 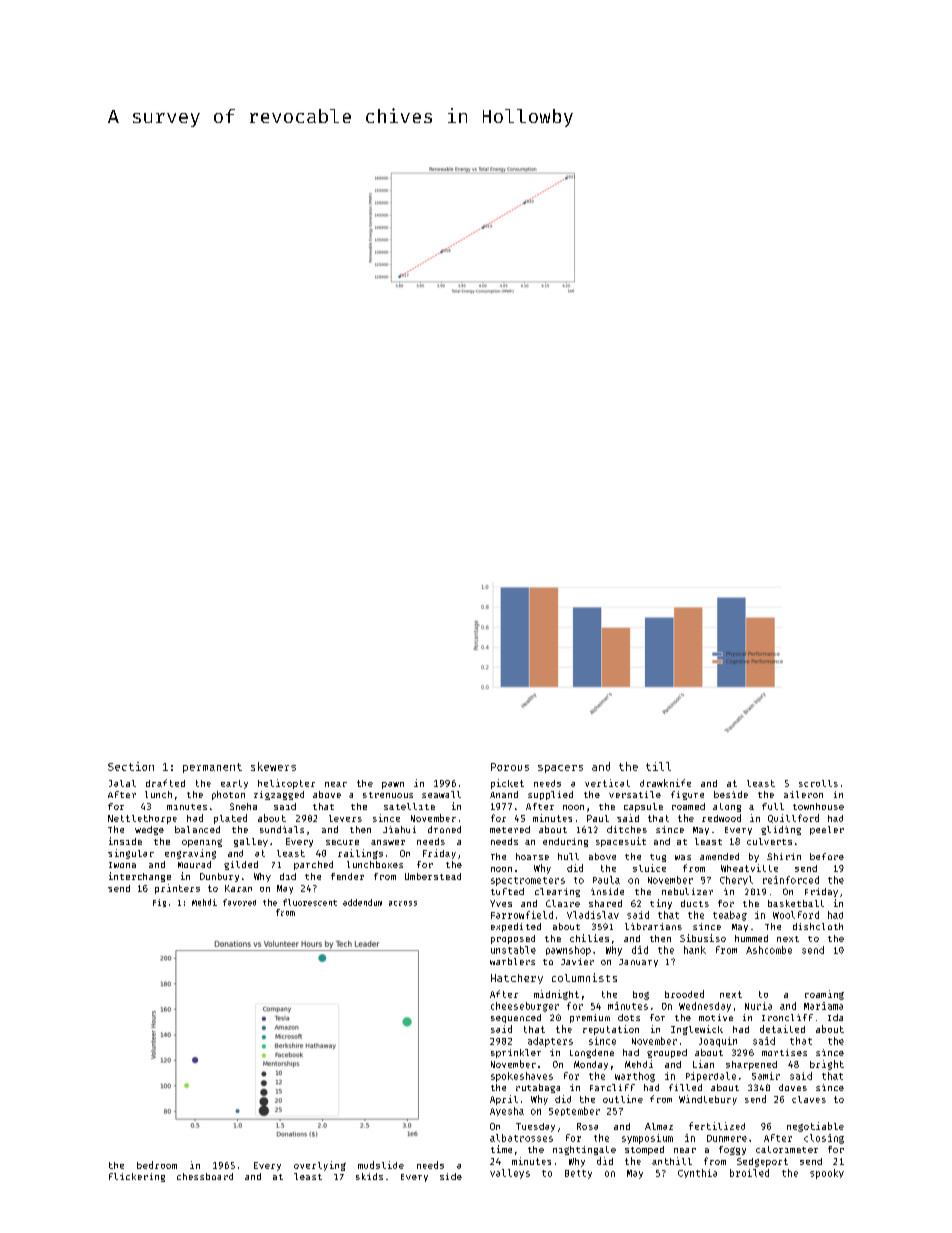 I want to click on Ayesha, so click(x=507, y=1111).
